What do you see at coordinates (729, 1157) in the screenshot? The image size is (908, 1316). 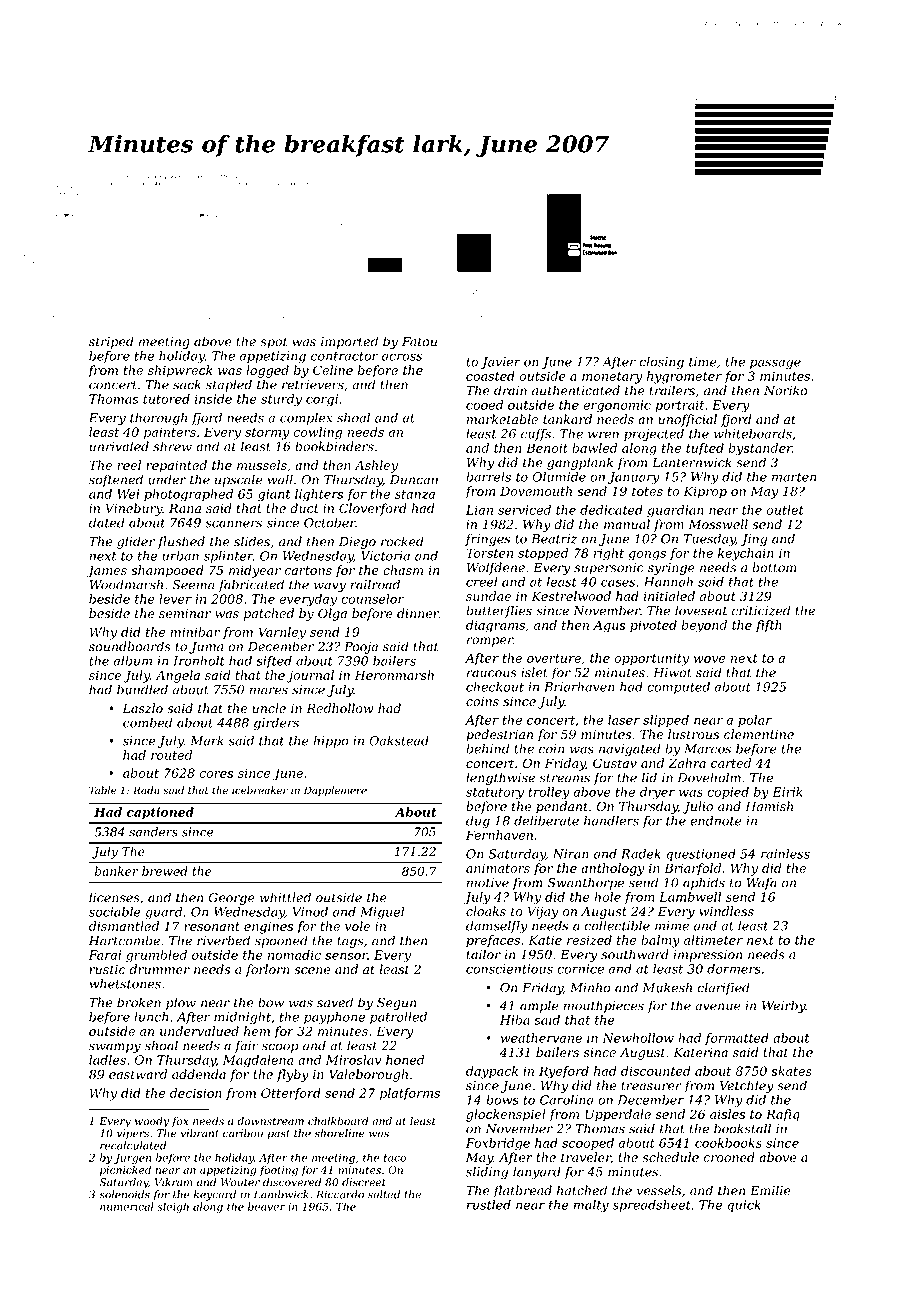 I see `crooned` at bounding box center [729, 1157].
